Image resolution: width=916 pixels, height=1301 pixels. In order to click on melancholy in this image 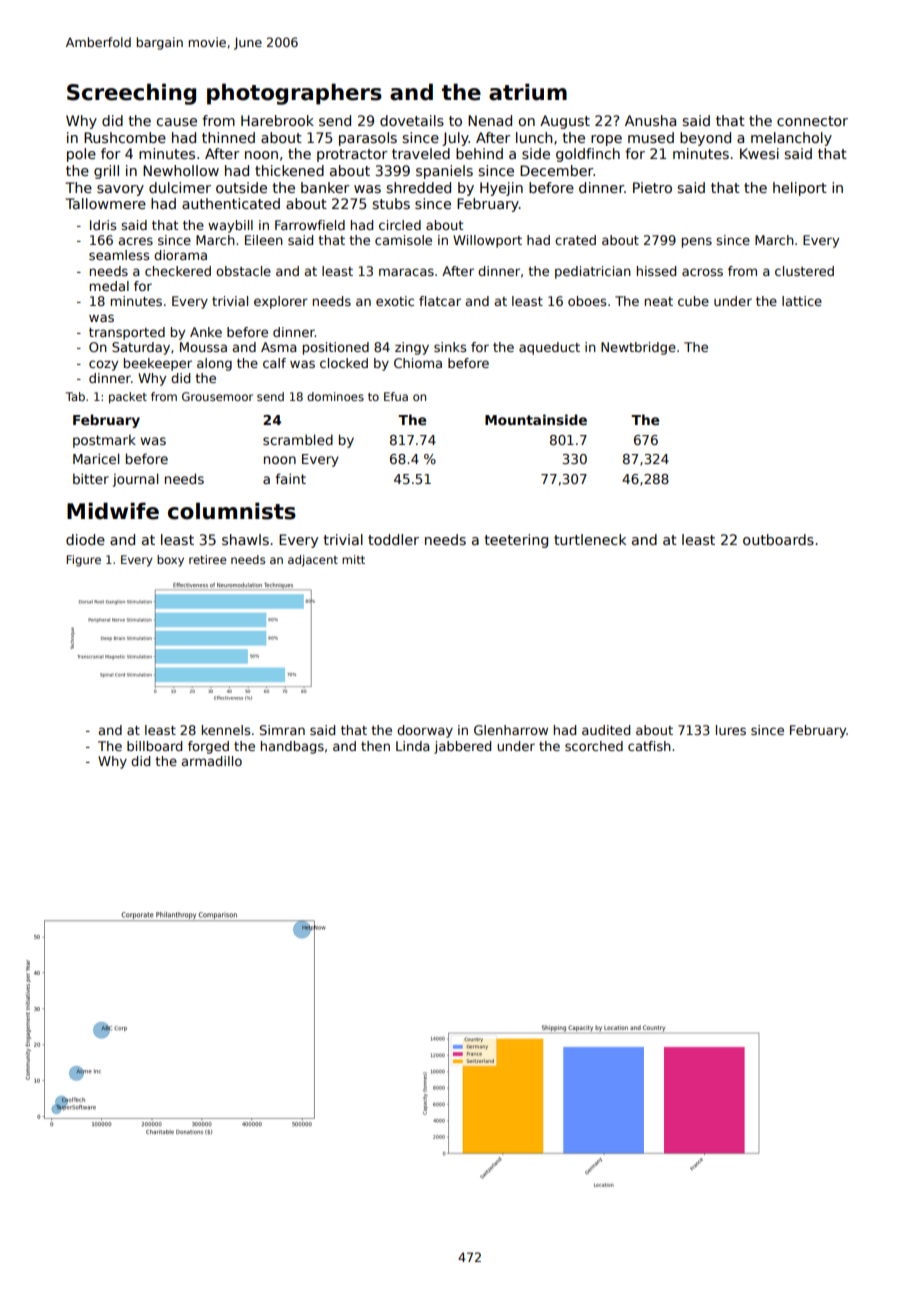, I will do `click(791, 139)`.
